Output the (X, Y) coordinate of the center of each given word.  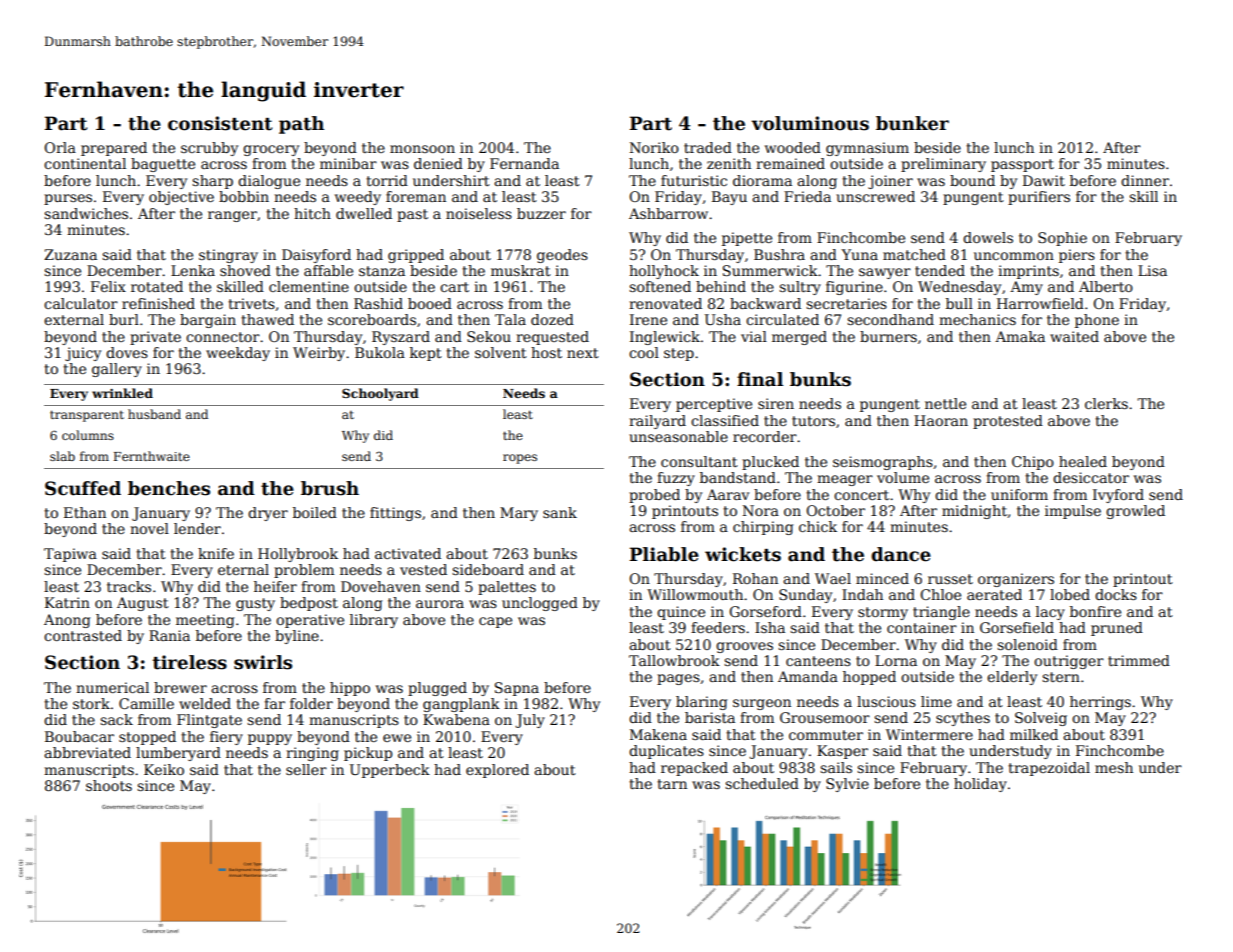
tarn (672, 784)
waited (1074, 336)
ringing (312, 754)
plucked (770, 463)
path (301, 125)
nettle (945, 403)
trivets (251, 303)
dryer (268, 514)
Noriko (654, 147)
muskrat (521, 270)
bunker (912, 123)
